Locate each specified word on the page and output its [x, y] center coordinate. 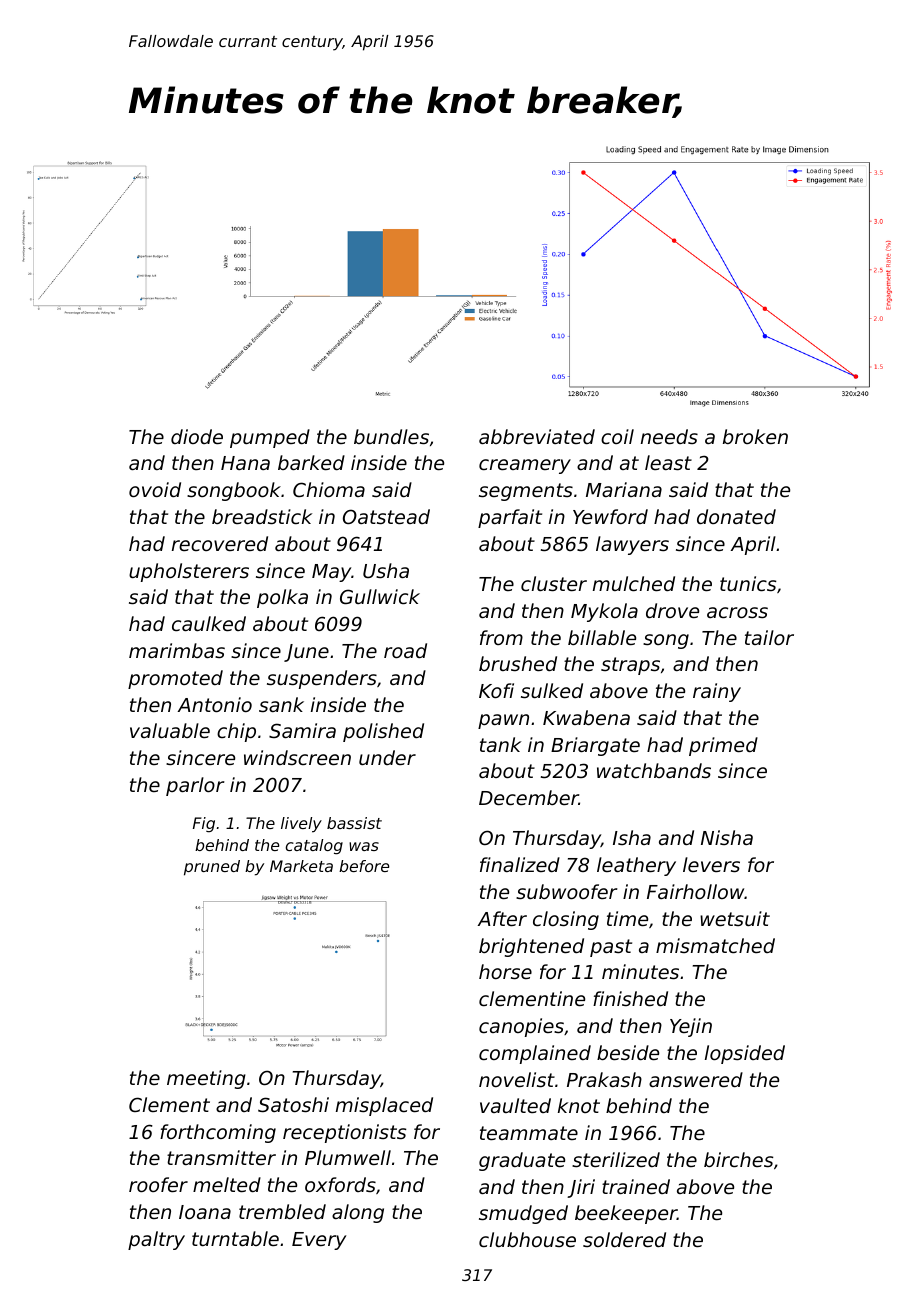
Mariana [624, 489]
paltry [156, 1240]
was [364, 846]
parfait [510, 518]
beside [628, 1052]
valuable [170, 730]
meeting [206, 1079]
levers [711, 864]
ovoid [155, 489]
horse [505, 971]
